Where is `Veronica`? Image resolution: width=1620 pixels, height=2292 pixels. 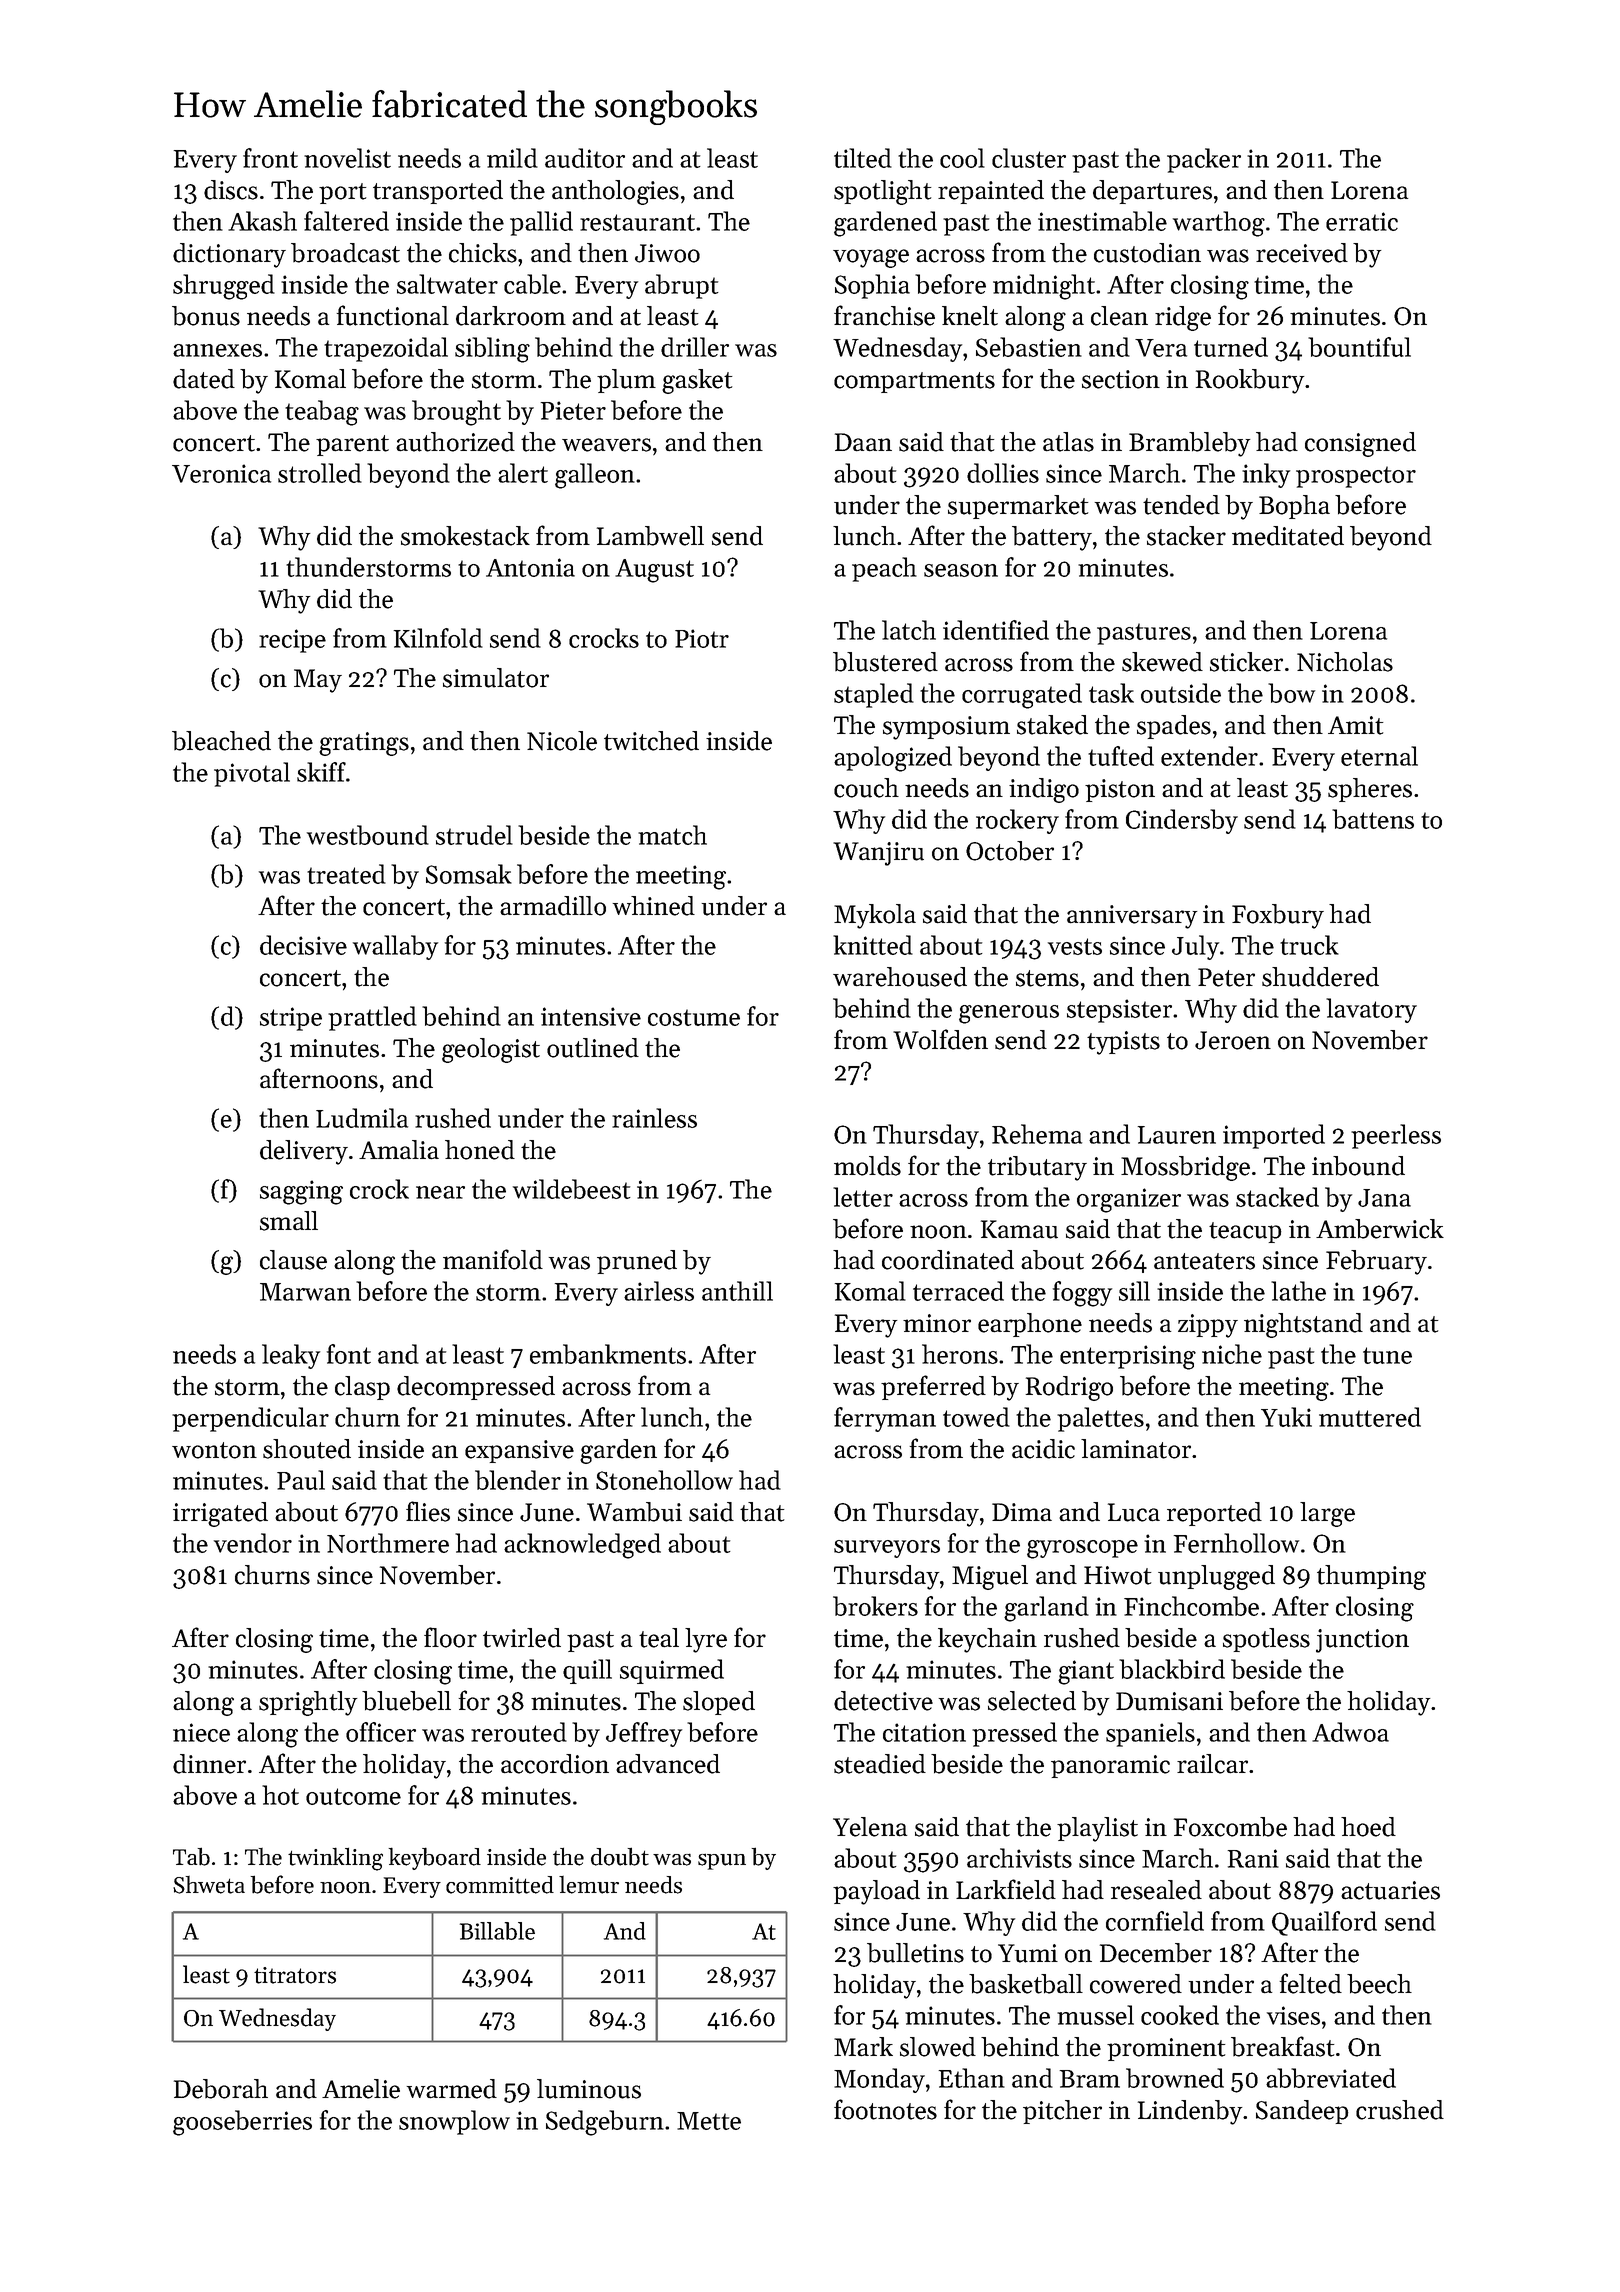
Veronica is located at coordinates (221, 473).
